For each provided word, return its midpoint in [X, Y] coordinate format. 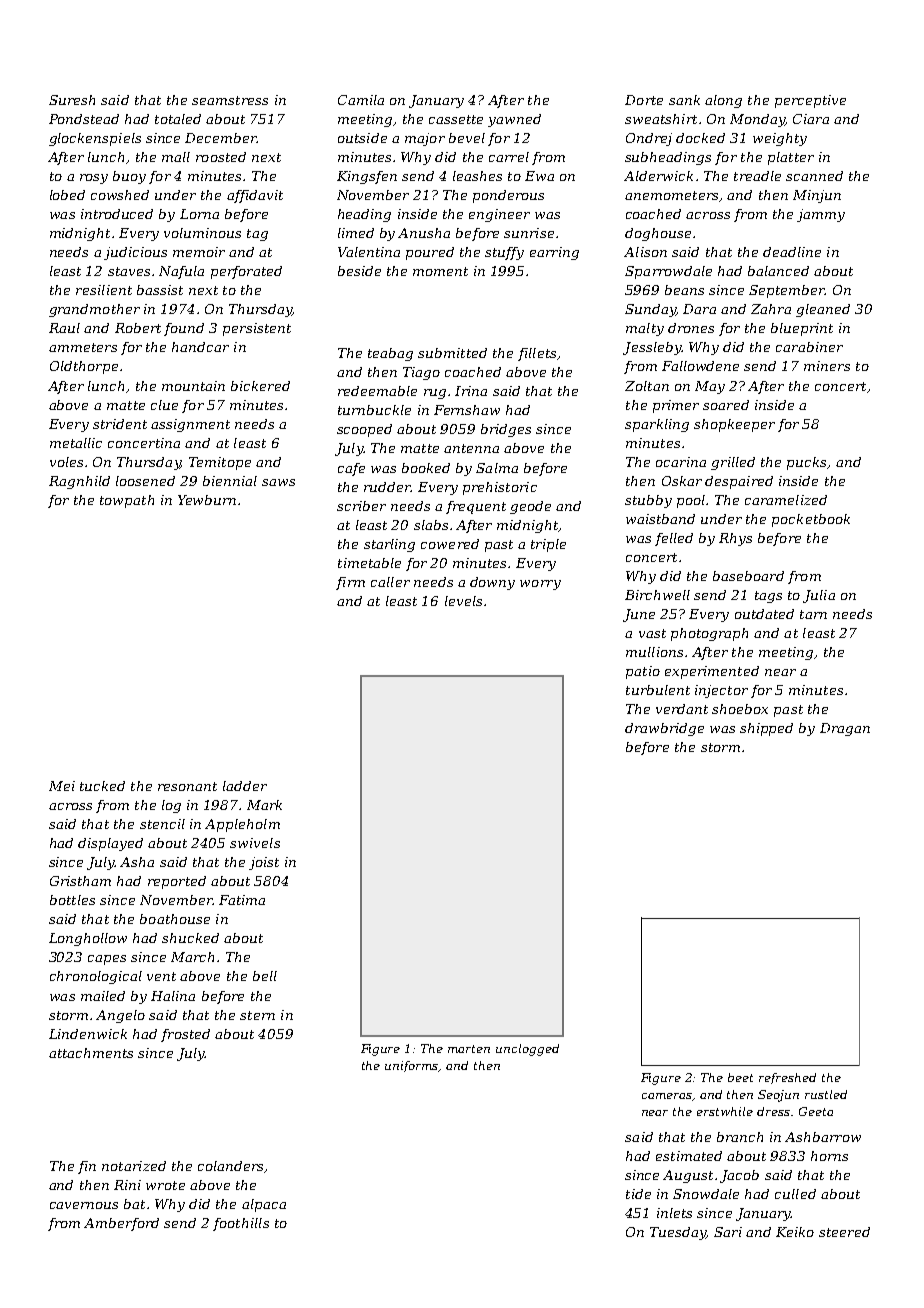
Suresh [72, 100]
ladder [245, 786]
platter [791, 158]
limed [356, 233]
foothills [241, 1224]
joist [264, 863]
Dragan [845, 729]
